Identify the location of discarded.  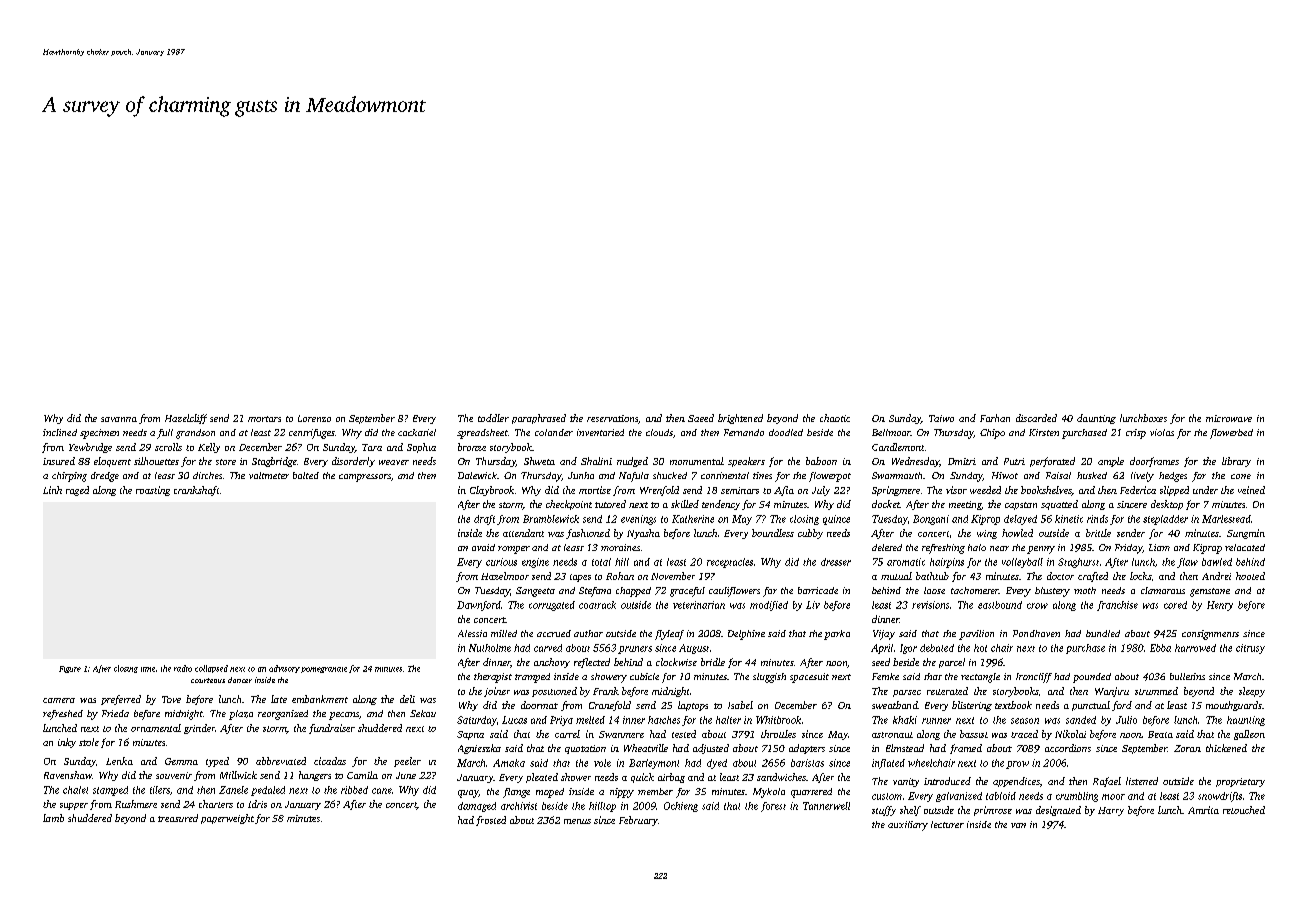
(1036, 418).
